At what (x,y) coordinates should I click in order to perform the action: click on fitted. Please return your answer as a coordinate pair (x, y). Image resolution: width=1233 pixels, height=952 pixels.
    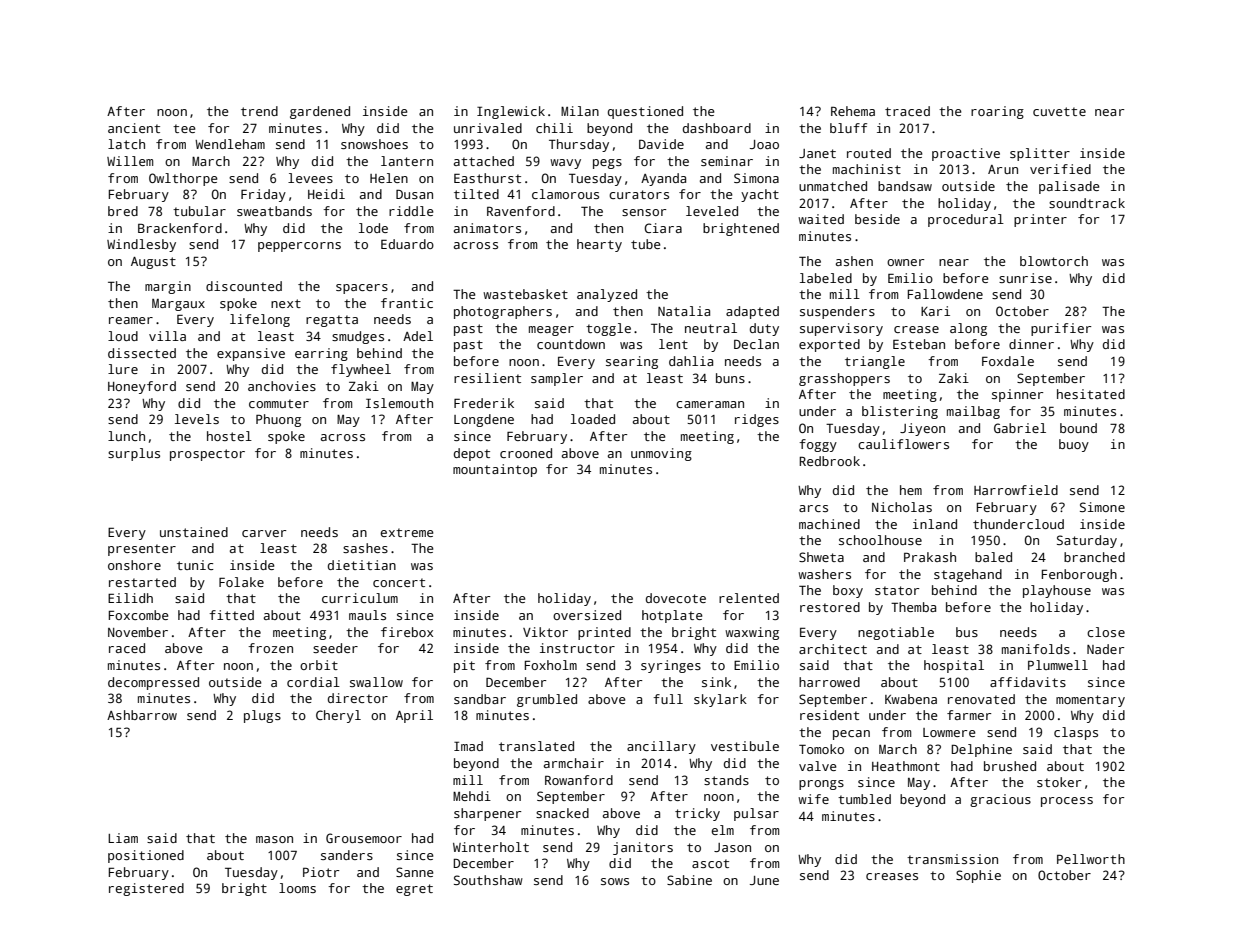
    Looking at the image, I should click on (231, 615).
